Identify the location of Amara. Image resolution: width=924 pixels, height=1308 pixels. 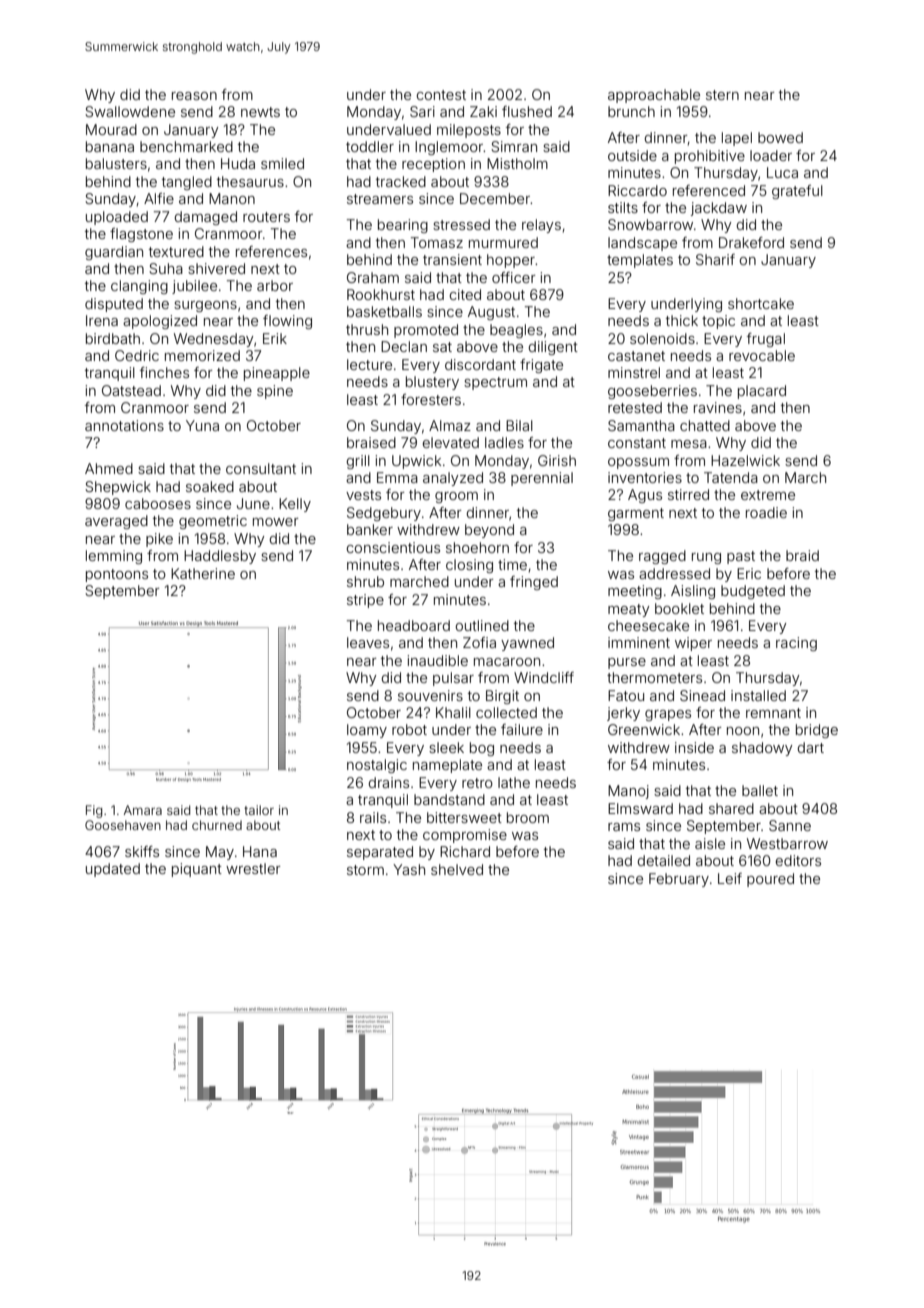
(143, 810).
